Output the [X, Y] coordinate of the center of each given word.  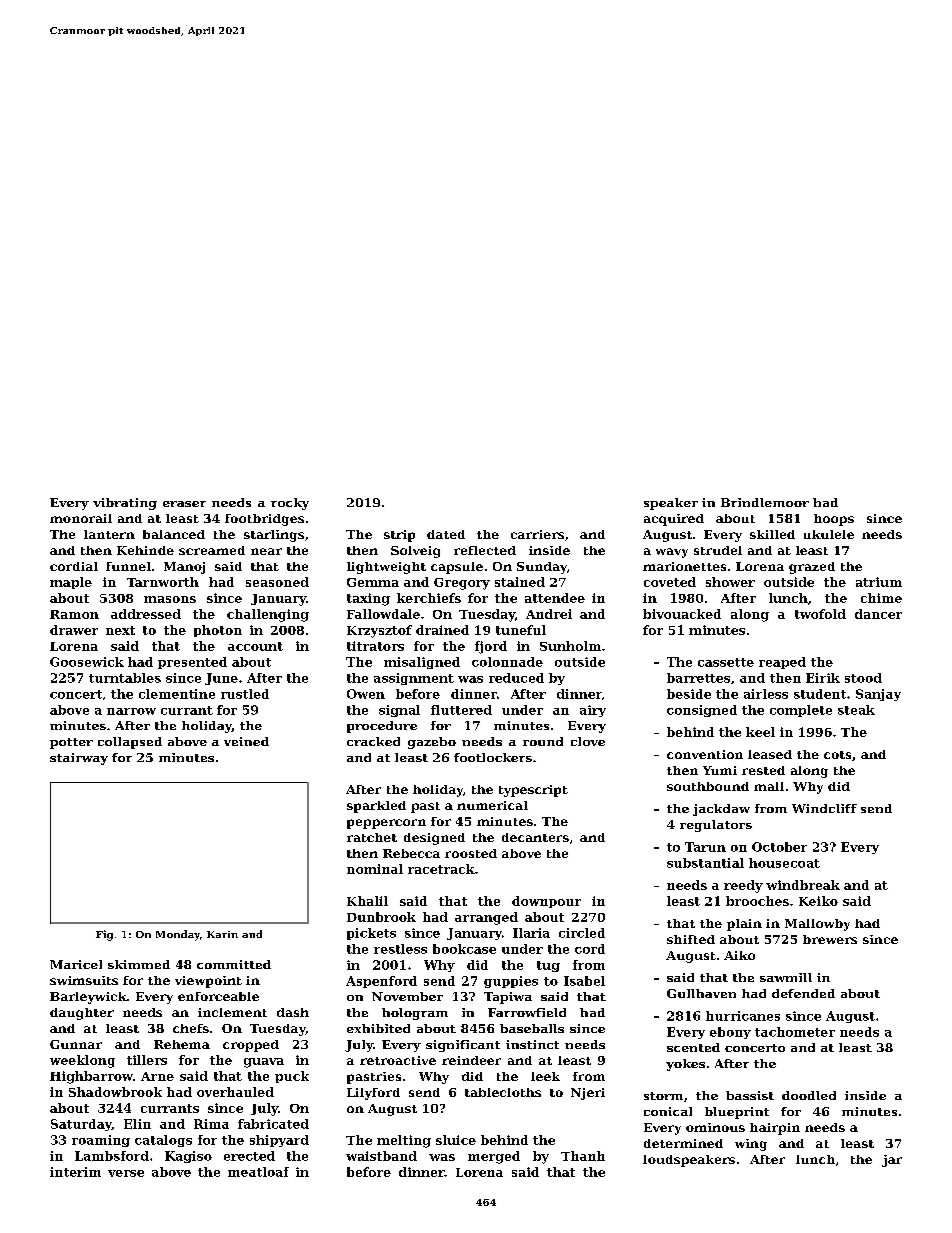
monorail [81, 518]
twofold [820, 614]
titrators [375, 646]
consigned [702, 711]
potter [71, 743]
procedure [382, 727]
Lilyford [373, 1094]
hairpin [775, 1129]
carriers [537, 534]
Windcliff [824, 808]
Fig [104, 935]
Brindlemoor [765, 502]
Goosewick [87, 662]
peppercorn [386, 824]
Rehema [182, 1044]
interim [75, 1172]
